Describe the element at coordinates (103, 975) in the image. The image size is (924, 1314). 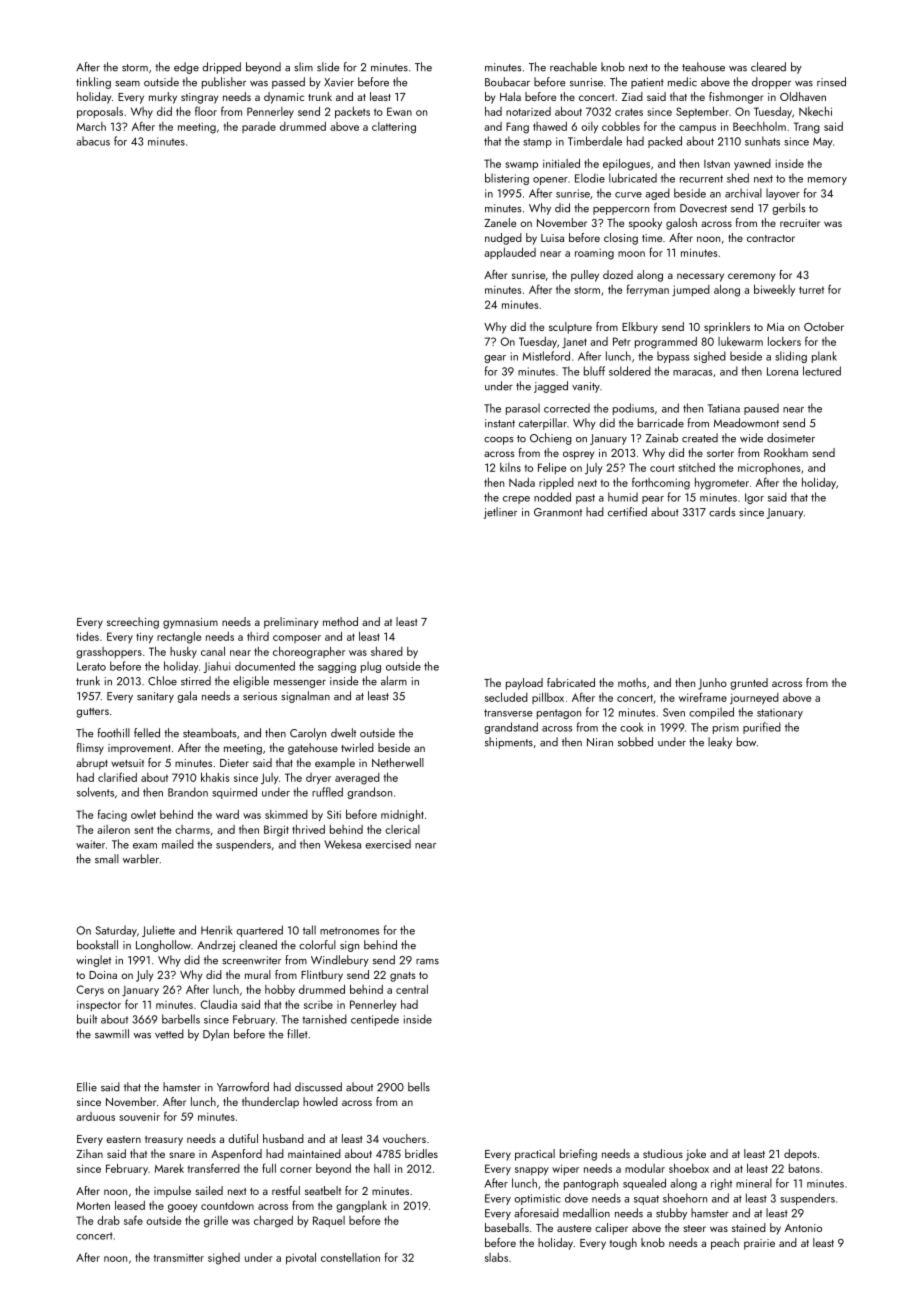
I see `Doina` at that location.
